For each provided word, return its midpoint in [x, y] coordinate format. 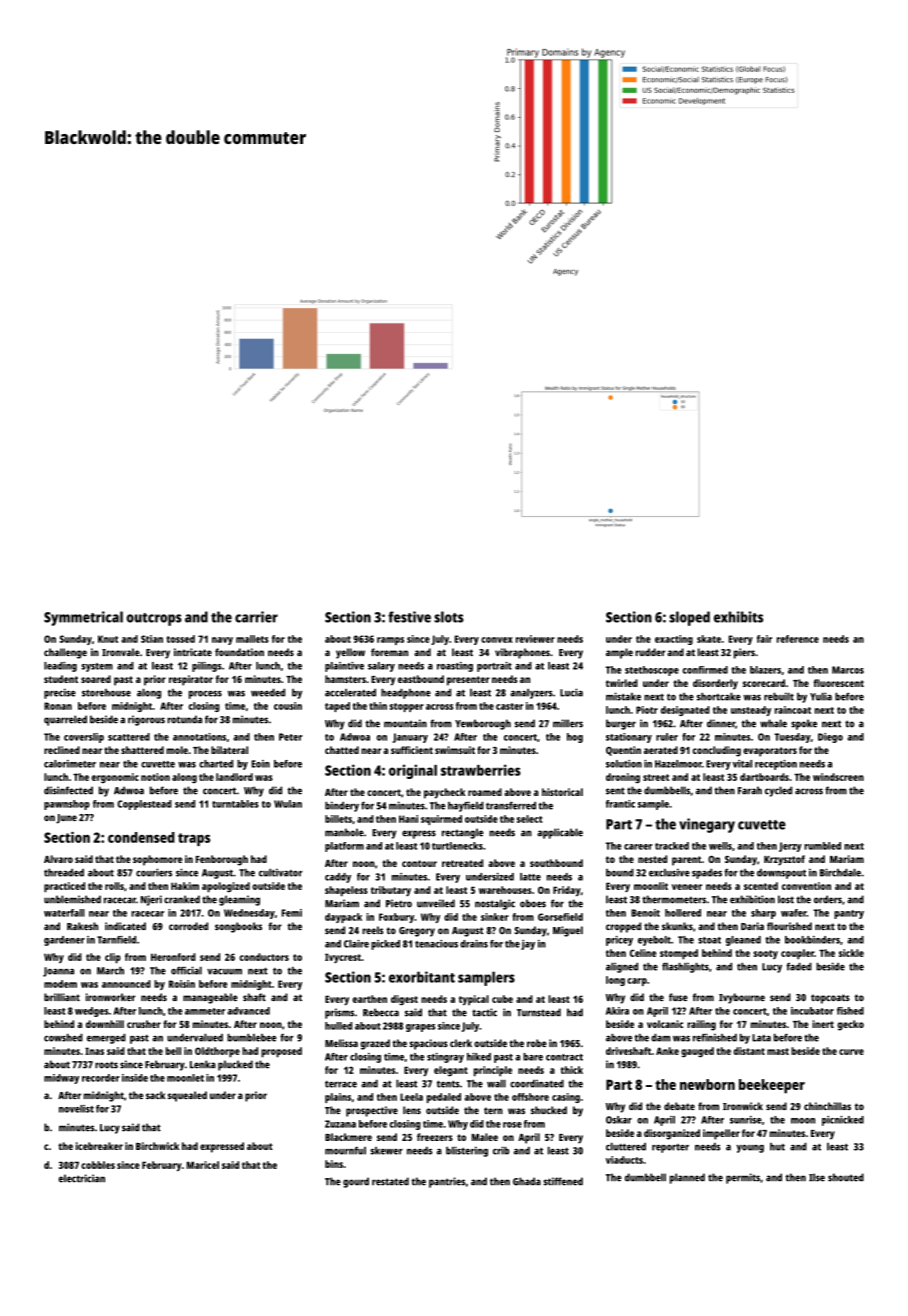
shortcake [719, 697]
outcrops [154, 619]
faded [799, 967]
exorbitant [422, 977]
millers [568, 723]
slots [449, 617]
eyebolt [654, 941]
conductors [264, 957]
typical [474, 1000]
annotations [199, 737]
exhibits [738, 617]
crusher [144, 1024]
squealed [187, 1096]
